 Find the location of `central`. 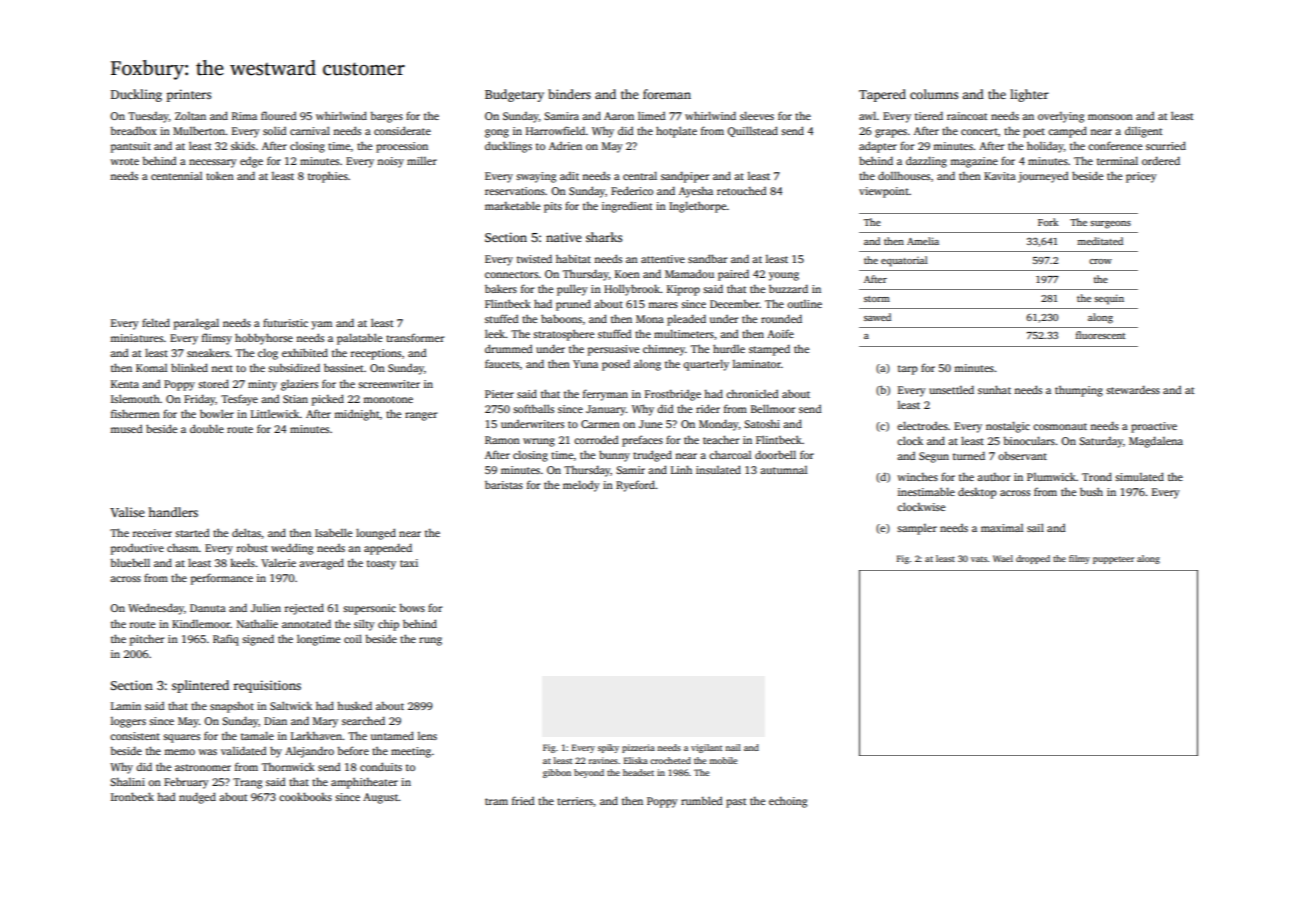

central is located at coordinates (640, 175).
